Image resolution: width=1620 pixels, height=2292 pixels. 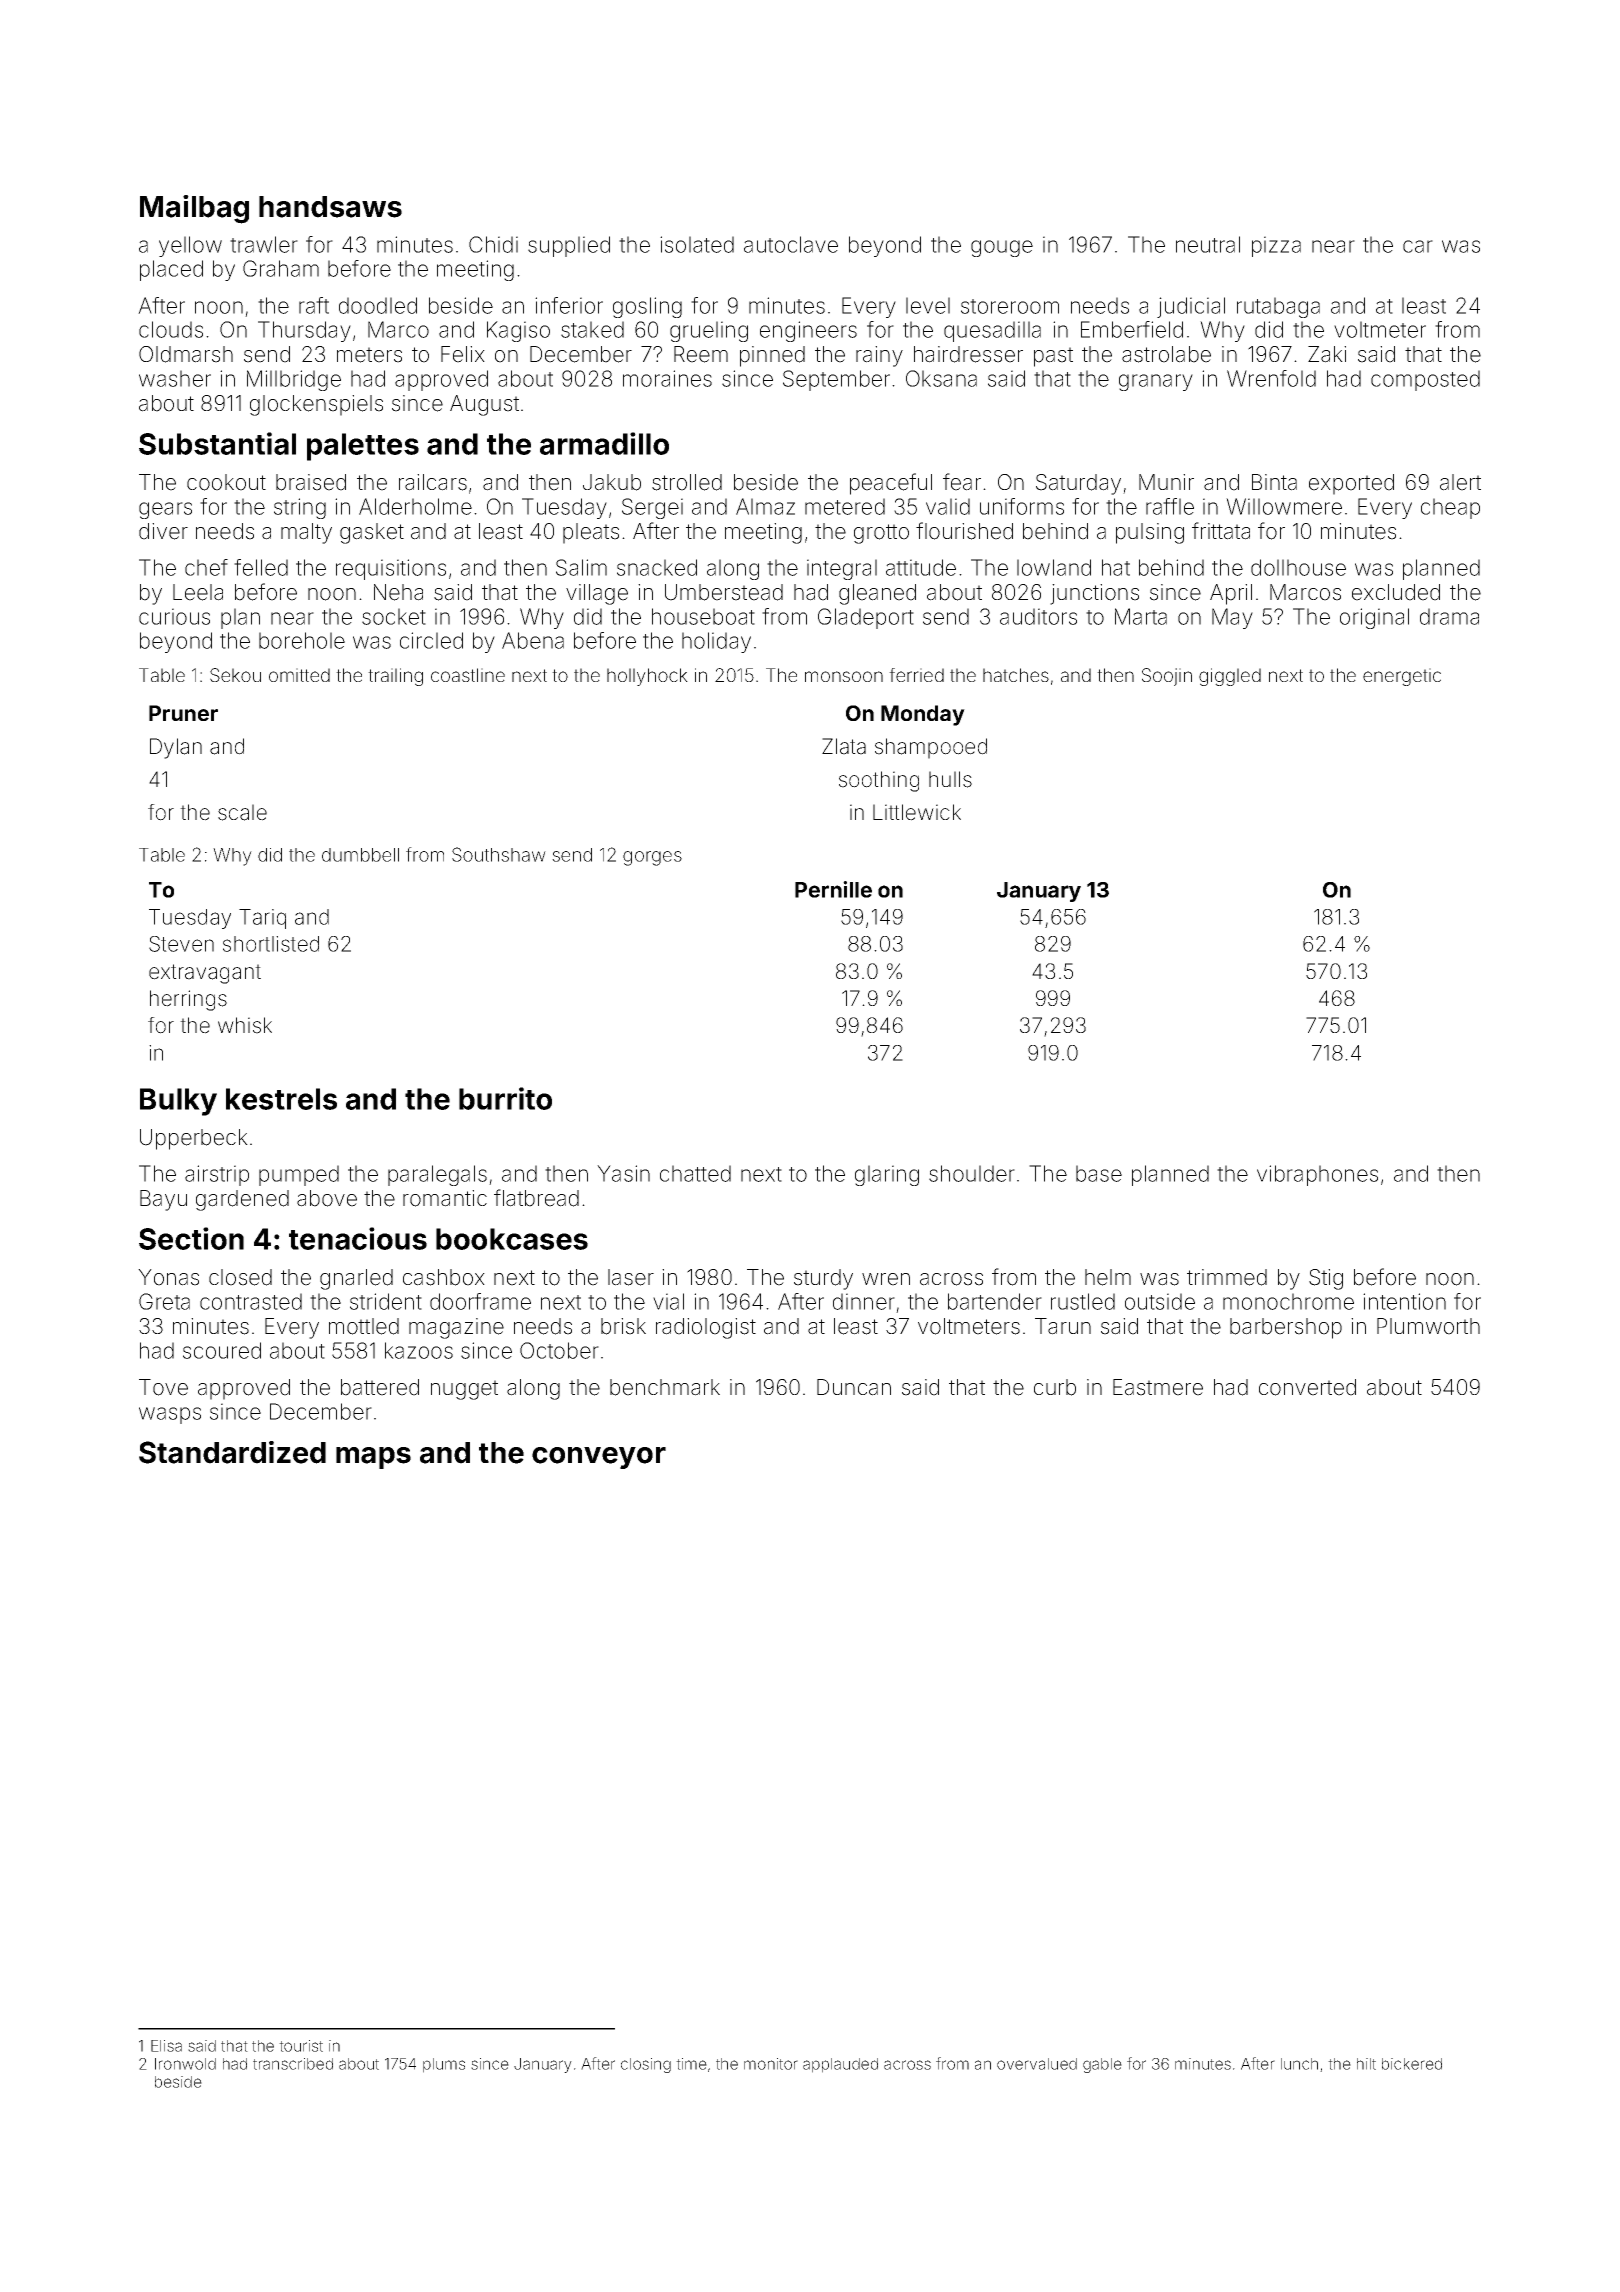 I want to click on composted, so click(x=1425, y=380).
